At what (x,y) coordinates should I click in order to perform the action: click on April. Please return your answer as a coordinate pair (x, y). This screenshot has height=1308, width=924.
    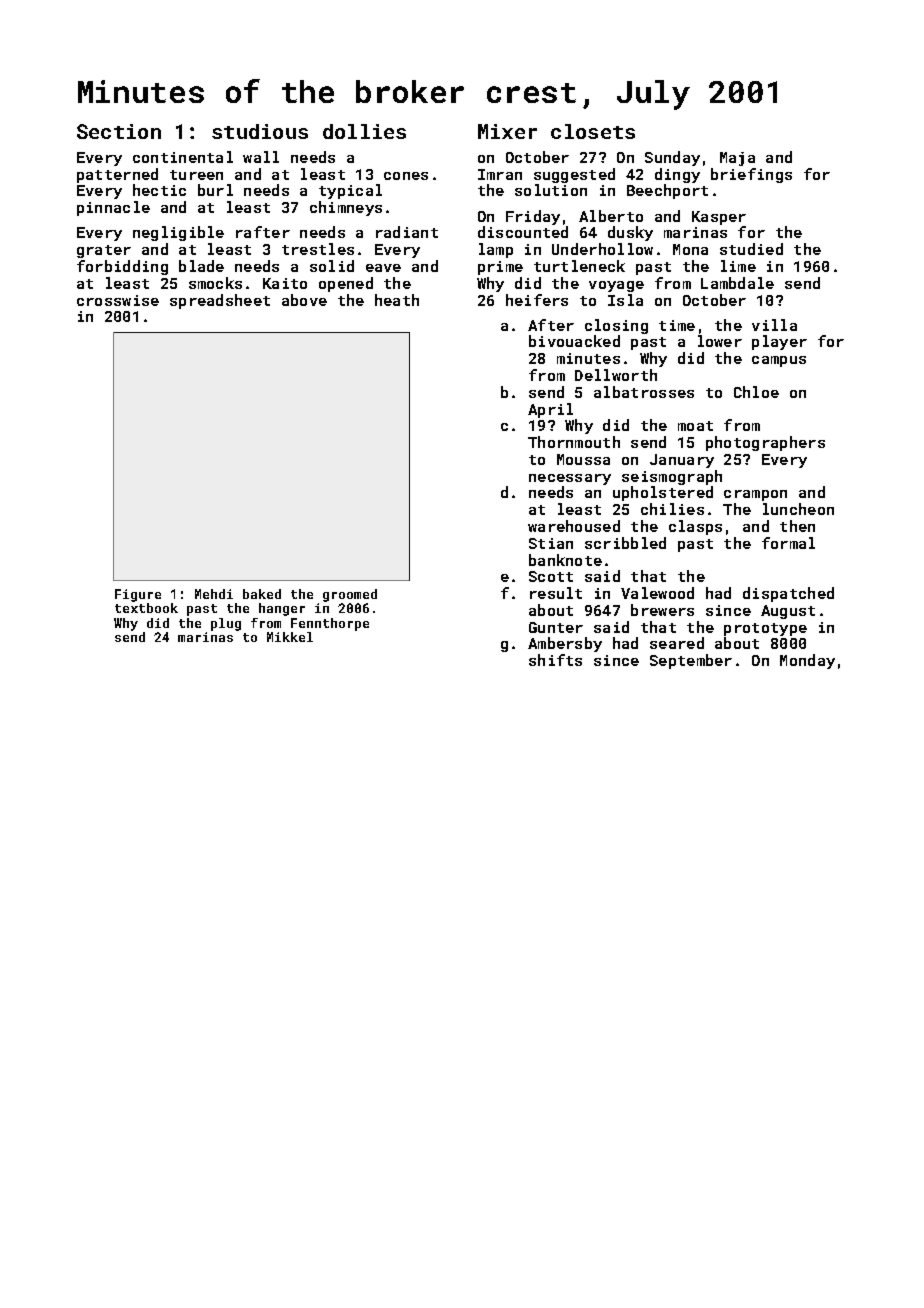
    Looking at the image, I should click on (550, 410).
